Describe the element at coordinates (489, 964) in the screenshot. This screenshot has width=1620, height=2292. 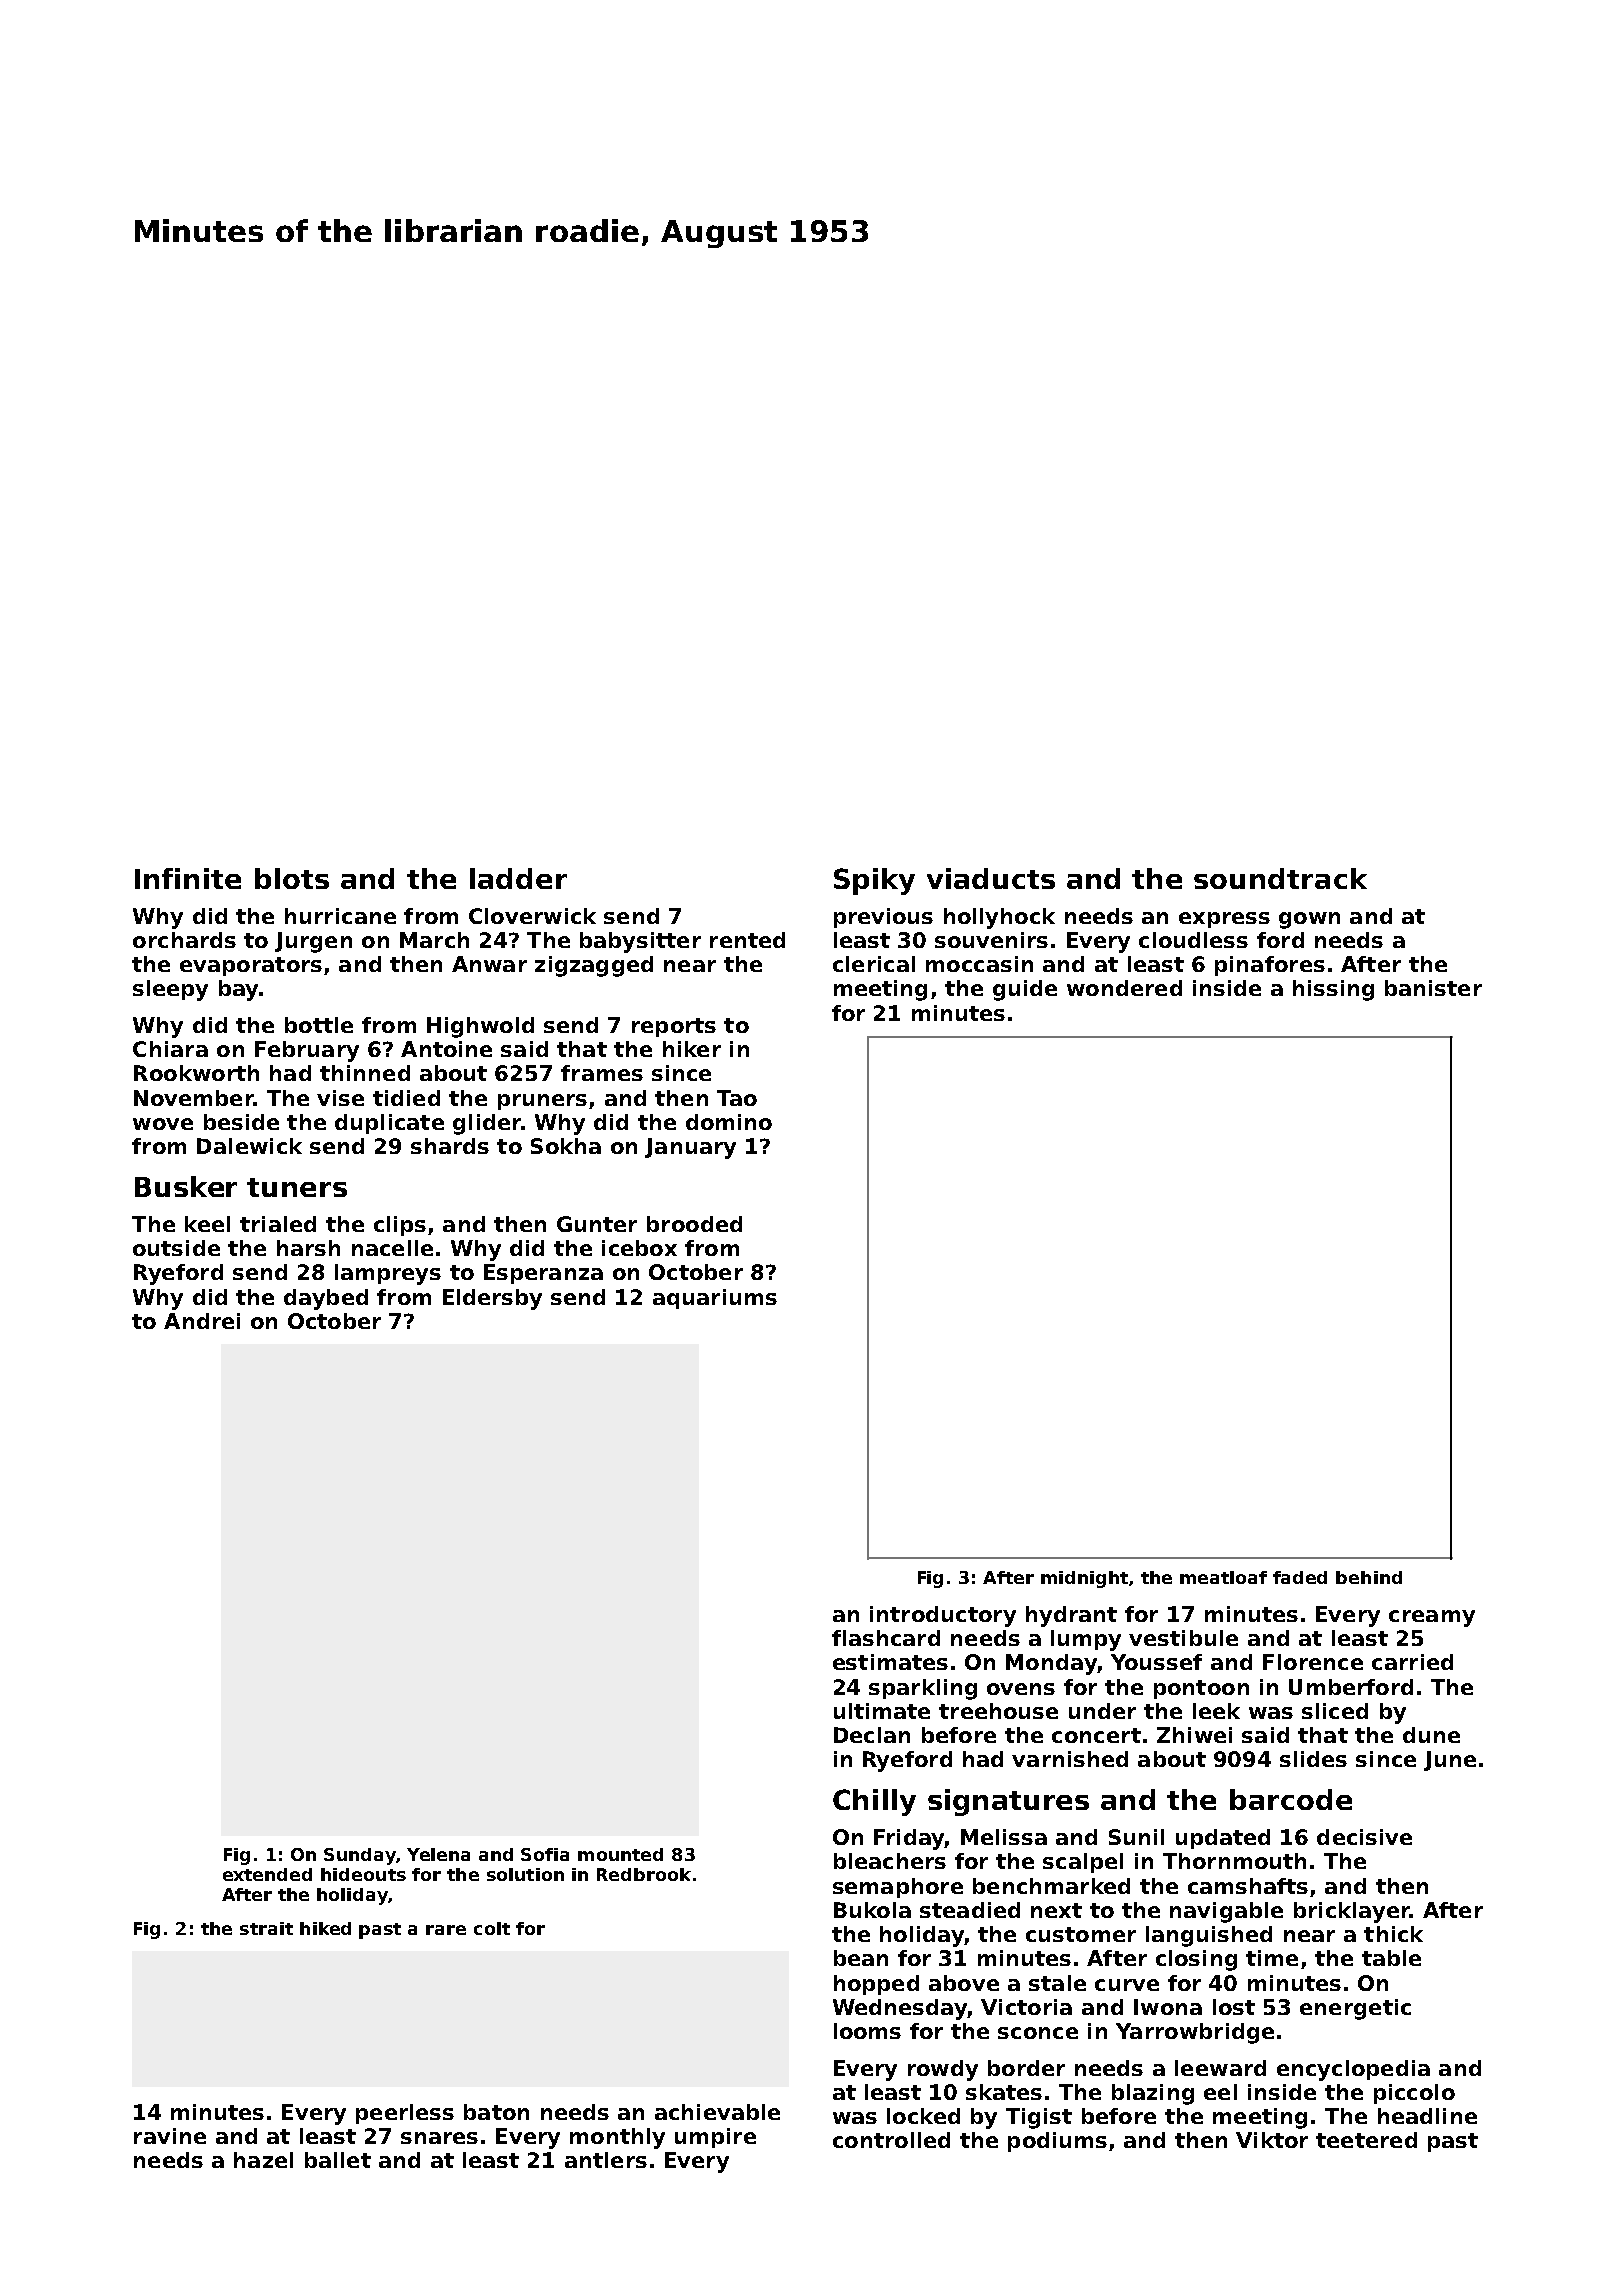
I see `Anwar` at that location.
